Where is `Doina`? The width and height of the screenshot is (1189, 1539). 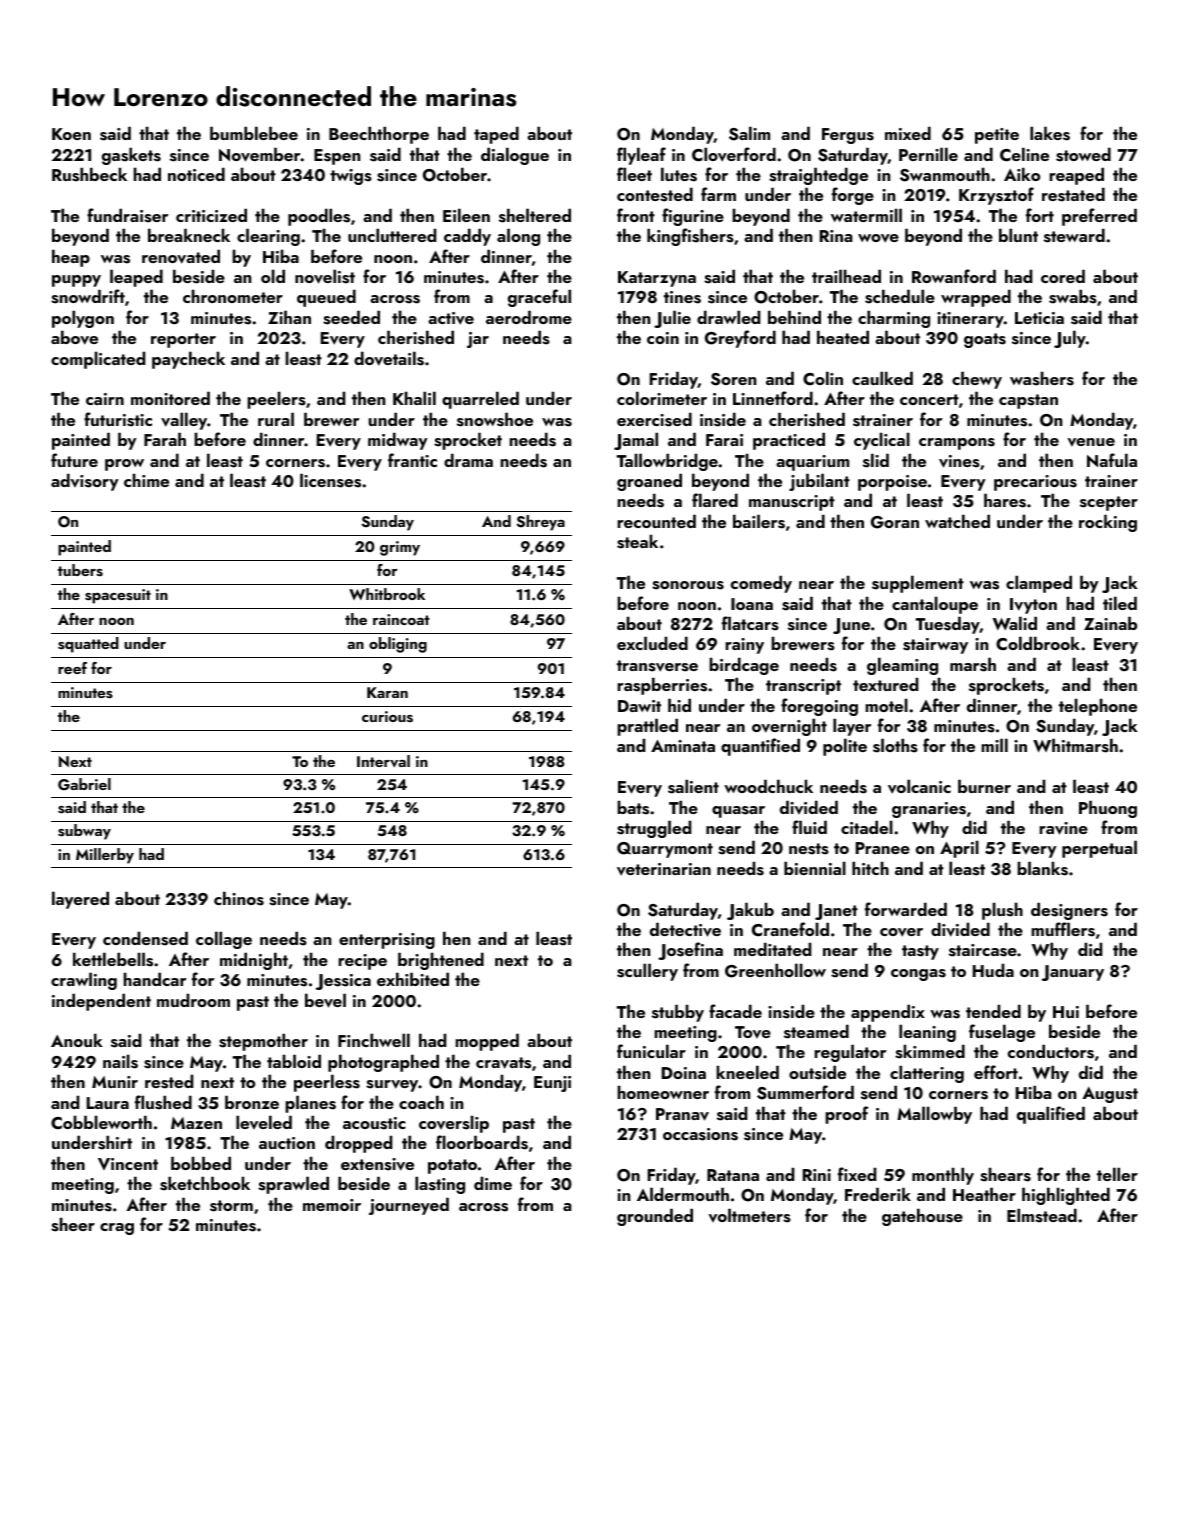
Doina is located at coordinates (684, 1073).
